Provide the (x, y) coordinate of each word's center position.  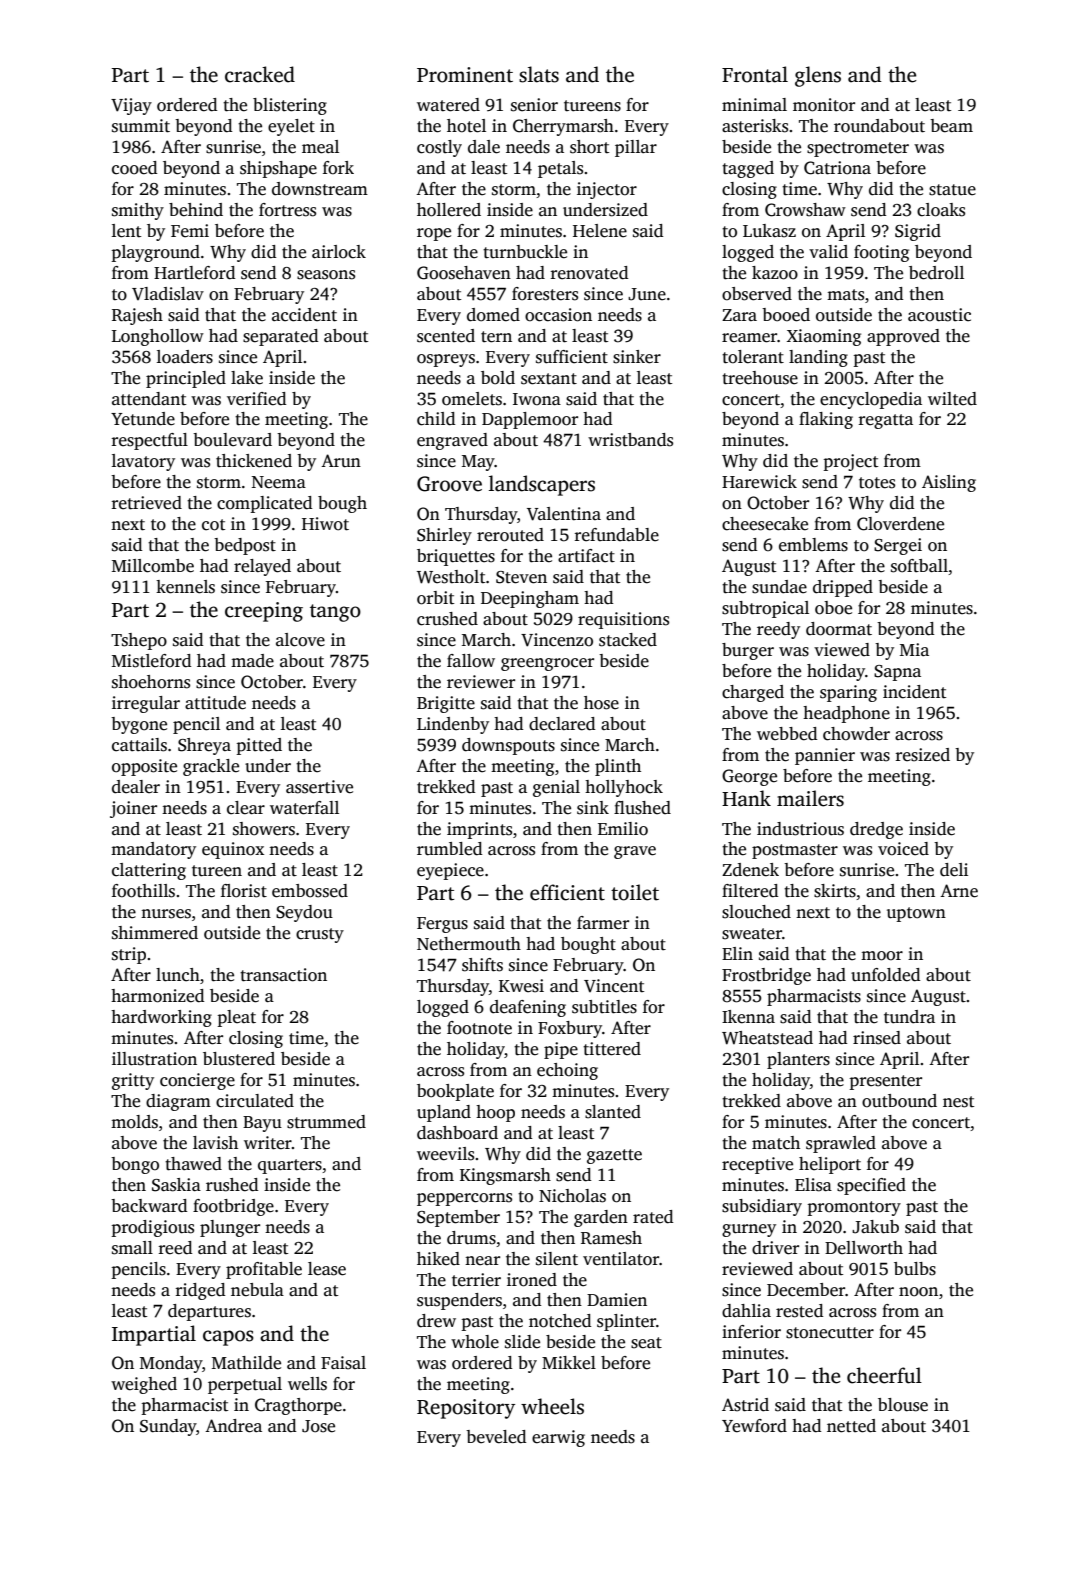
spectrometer (858, 149)
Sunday (168, 1427)
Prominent (465, 75)
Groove (449, 484)
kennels (185, 587)
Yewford (754, 1426)
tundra (909, 1017)
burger (748, 651)
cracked (260, 74)
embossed (310, 891)
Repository (466, 1409)
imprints (479, 830)
